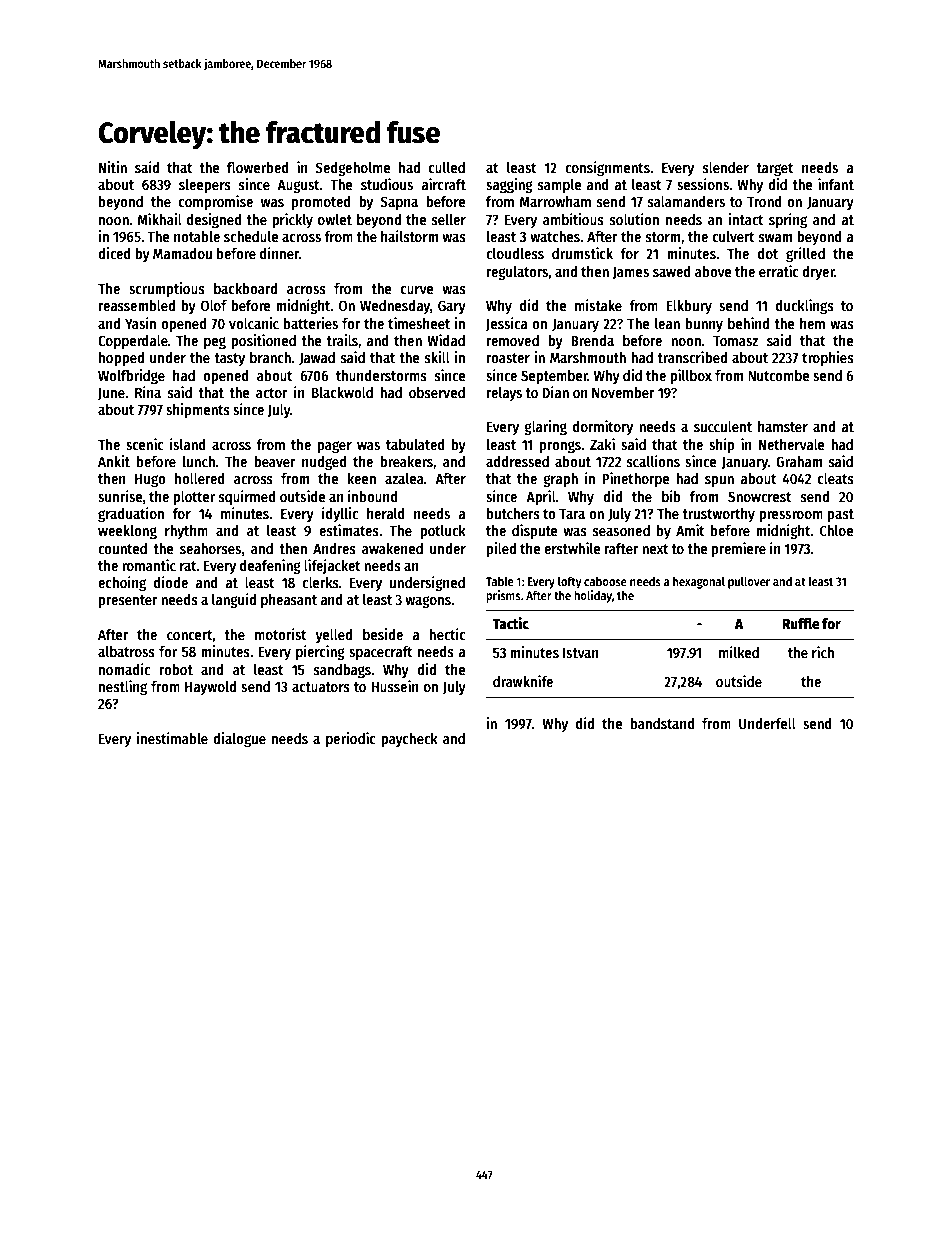  I want to click on pager, so click(335, 447).
